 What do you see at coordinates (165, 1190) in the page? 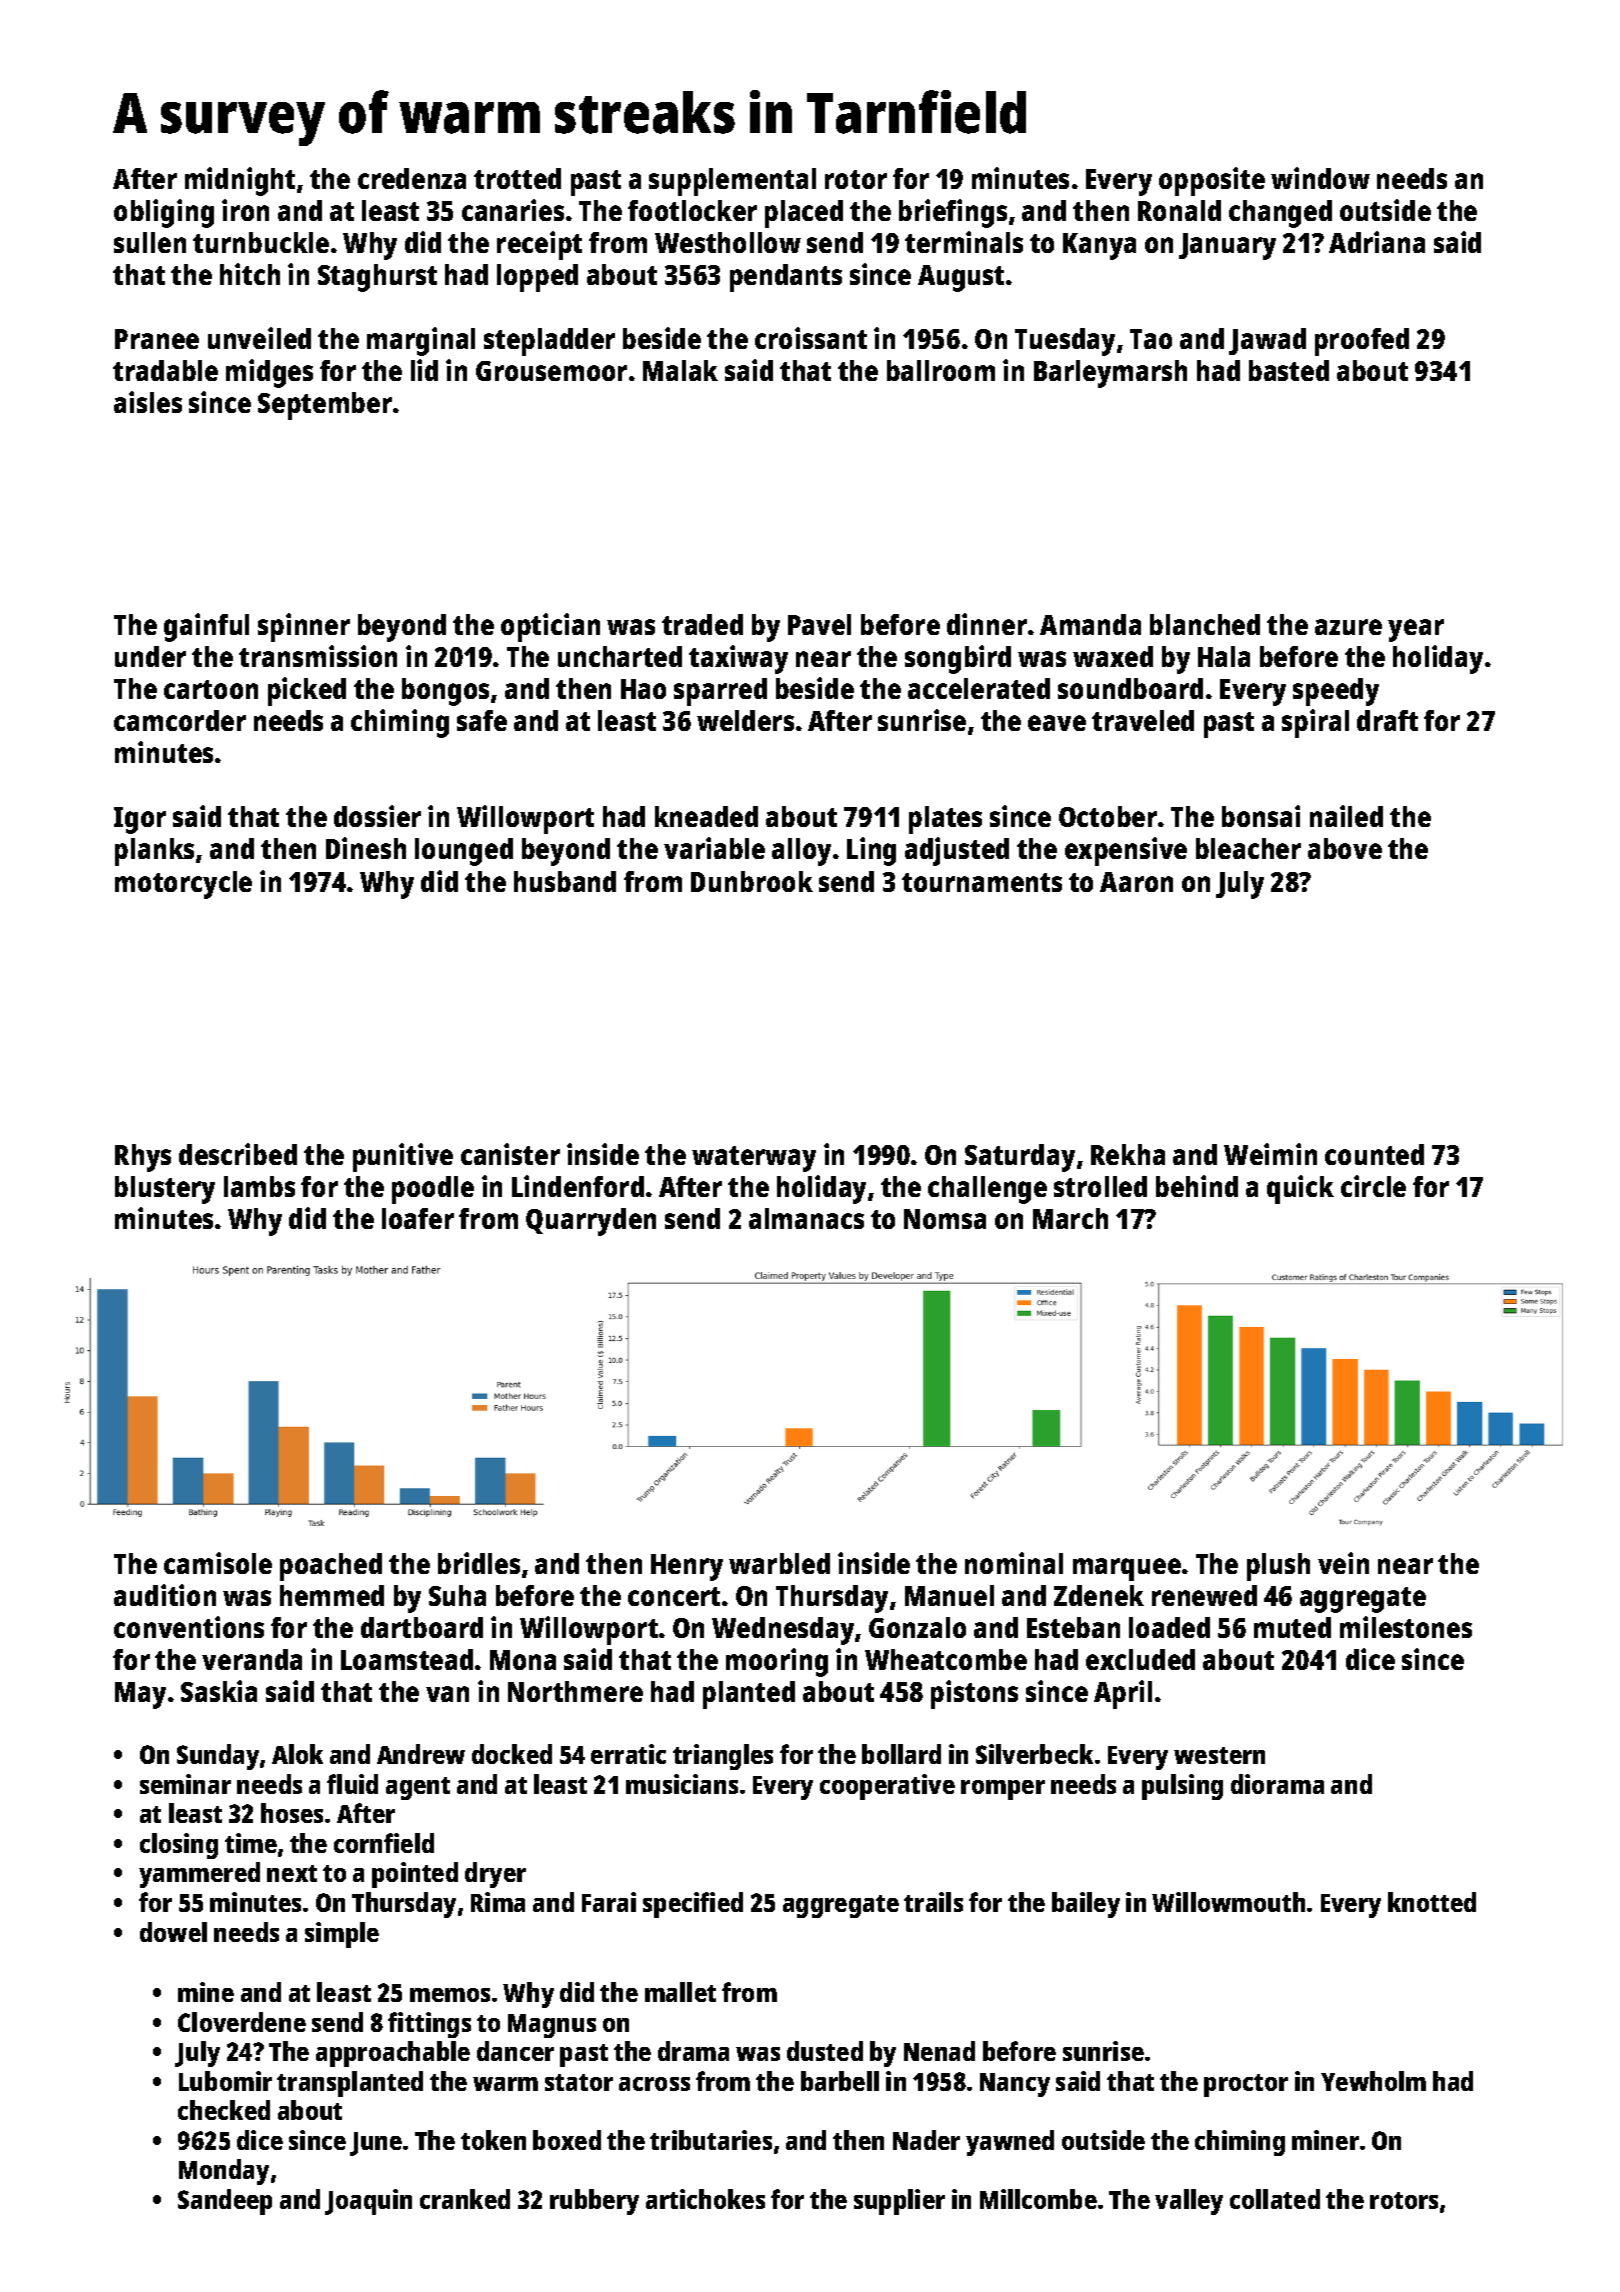
I see `blustery` at bounding box center [165, 1190].
